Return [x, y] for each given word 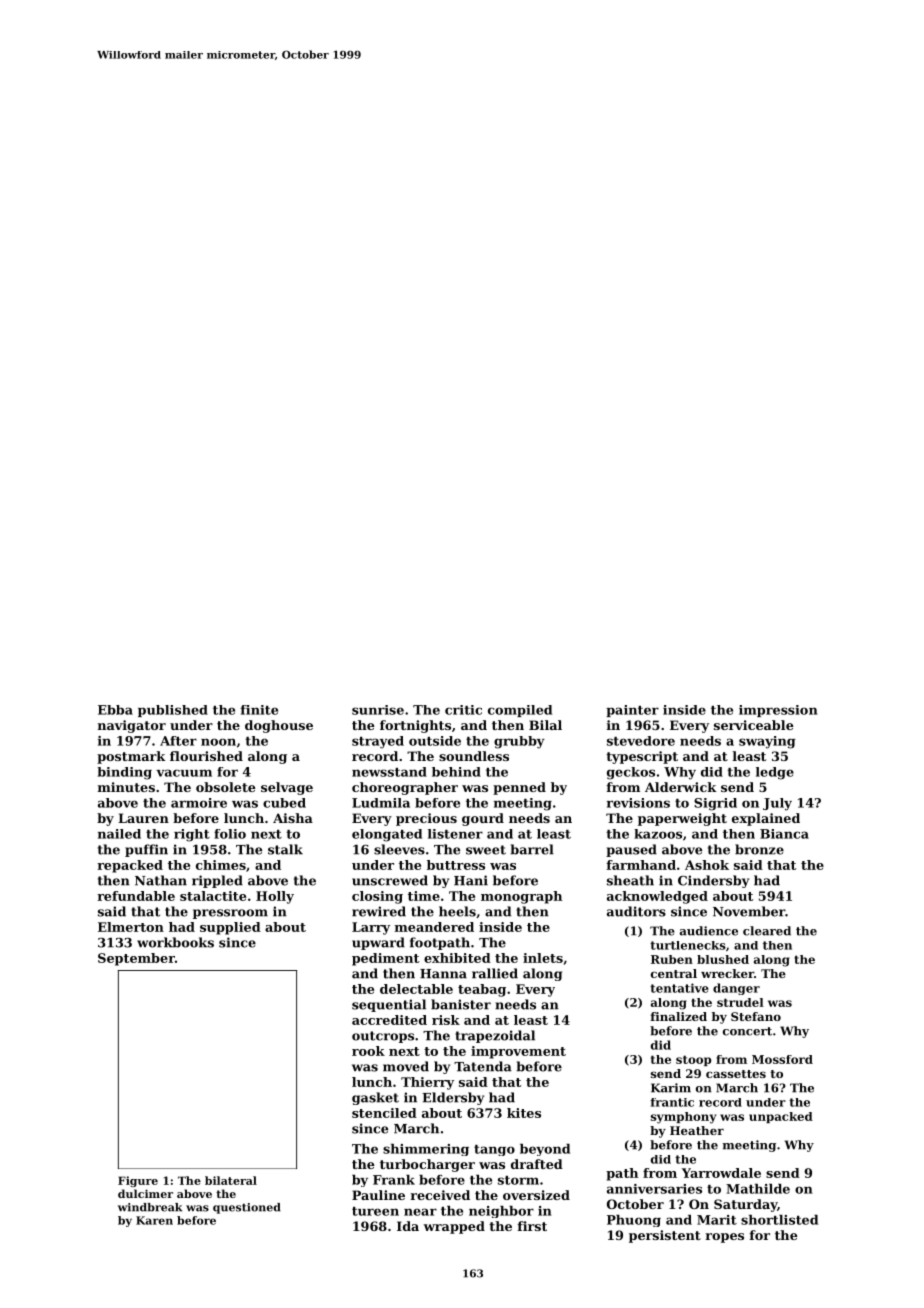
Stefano [756, 1016]
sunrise [378, 710]
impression [778, 711]
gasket [375, 1098]
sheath [630, 880]
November [749, 911]
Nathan [161, 880]
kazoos [658, 834]
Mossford [782, 1059]
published [173, 711]
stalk [285, 849]
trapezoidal [495, 1036]
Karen [154, 1220]
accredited [389, 1020]
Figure [138, 1181]
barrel [532, 849]
